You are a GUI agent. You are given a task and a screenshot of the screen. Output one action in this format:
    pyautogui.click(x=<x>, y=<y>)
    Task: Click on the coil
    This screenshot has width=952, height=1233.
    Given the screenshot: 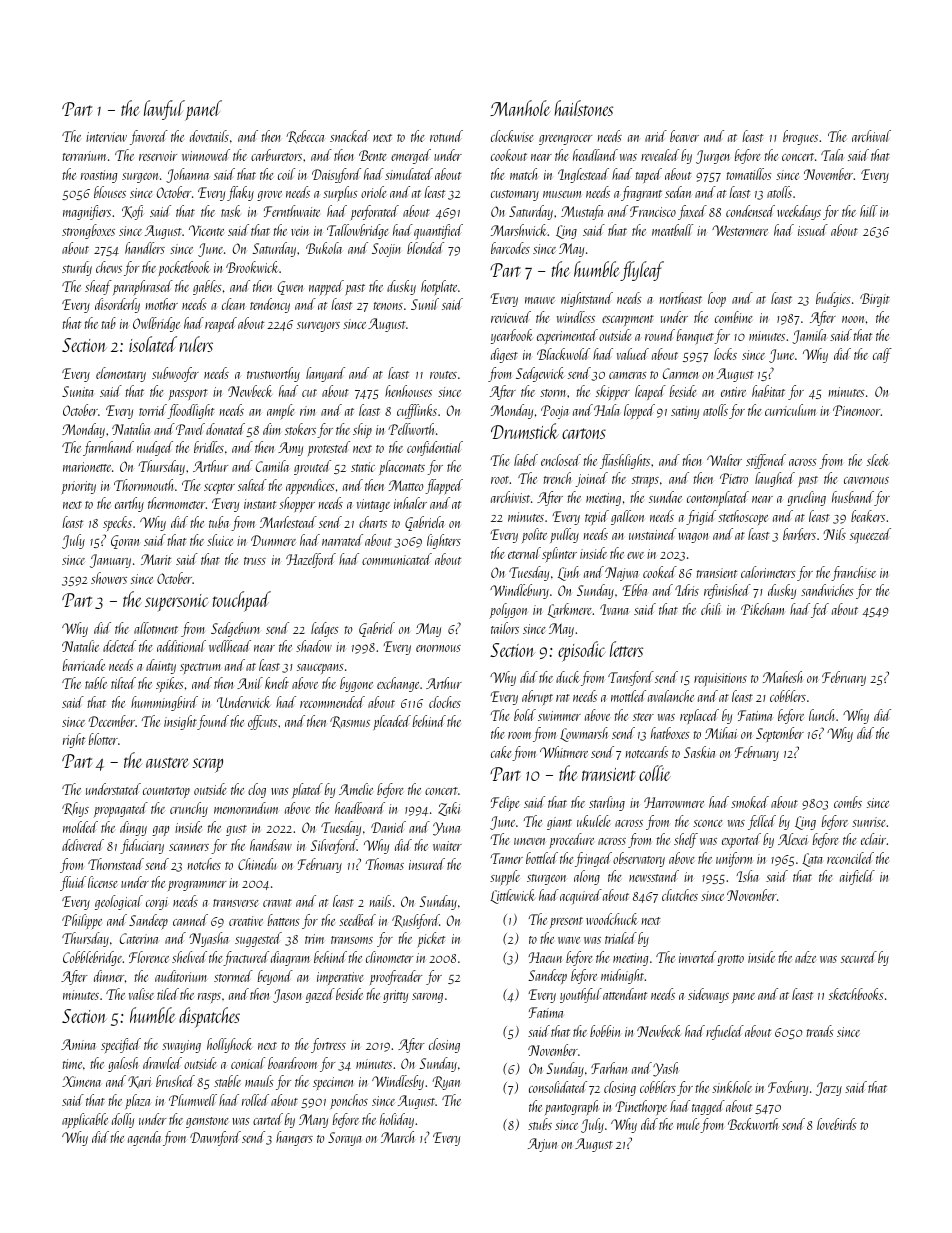 What is the action you would take?
    pyautogui.click(x=286, y=174)
